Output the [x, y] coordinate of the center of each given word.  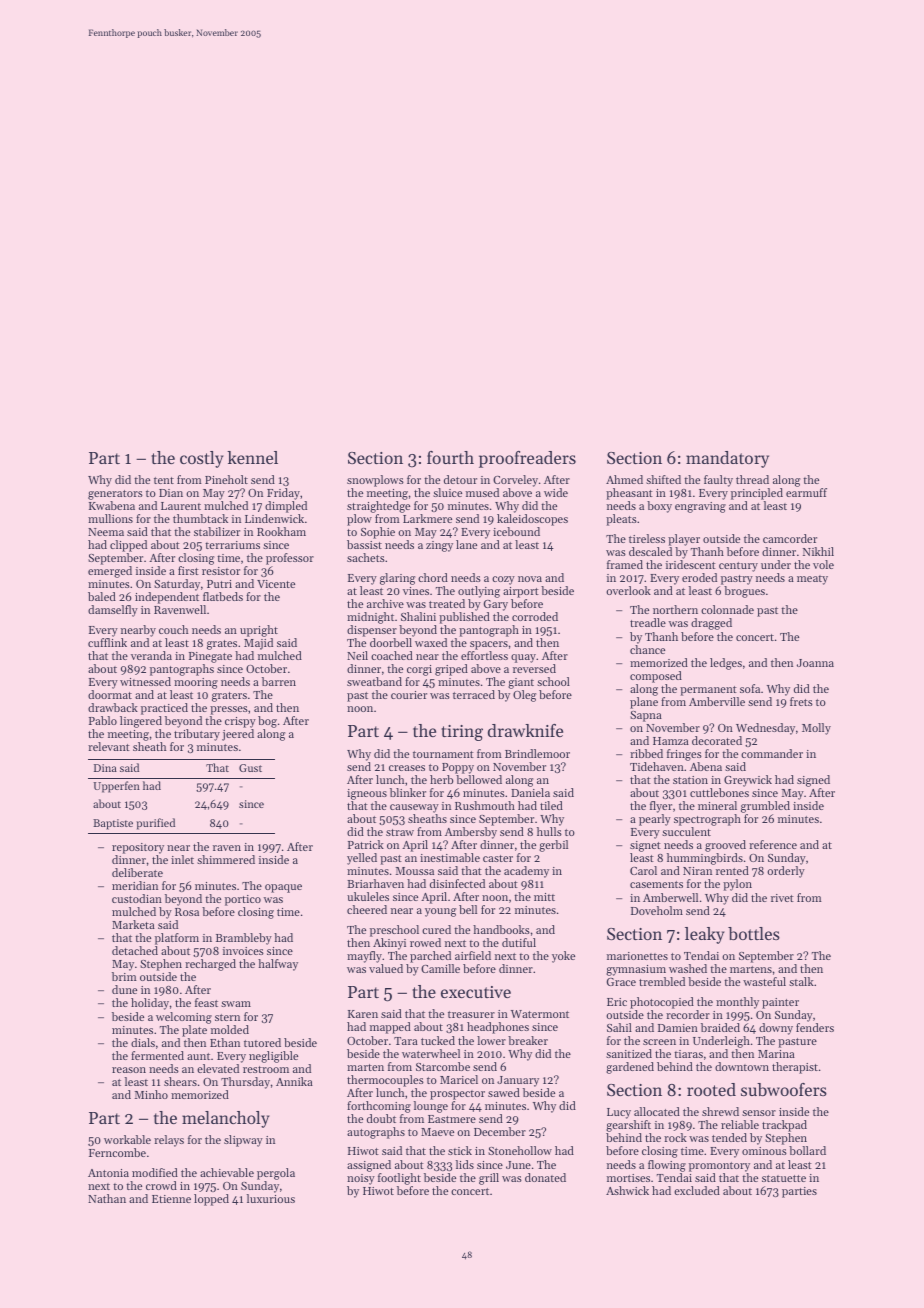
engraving [700, 507]
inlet [182, 859]
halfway [278, 965]
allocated [657, 1111]
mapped [390, 1028]
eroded [699, 577]
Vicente [276, 584]
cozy [503, 580]
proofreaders [527, 459]
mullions [110, 518]
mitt [544, 897]
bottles [754, 933]
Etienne [171, 1199]
